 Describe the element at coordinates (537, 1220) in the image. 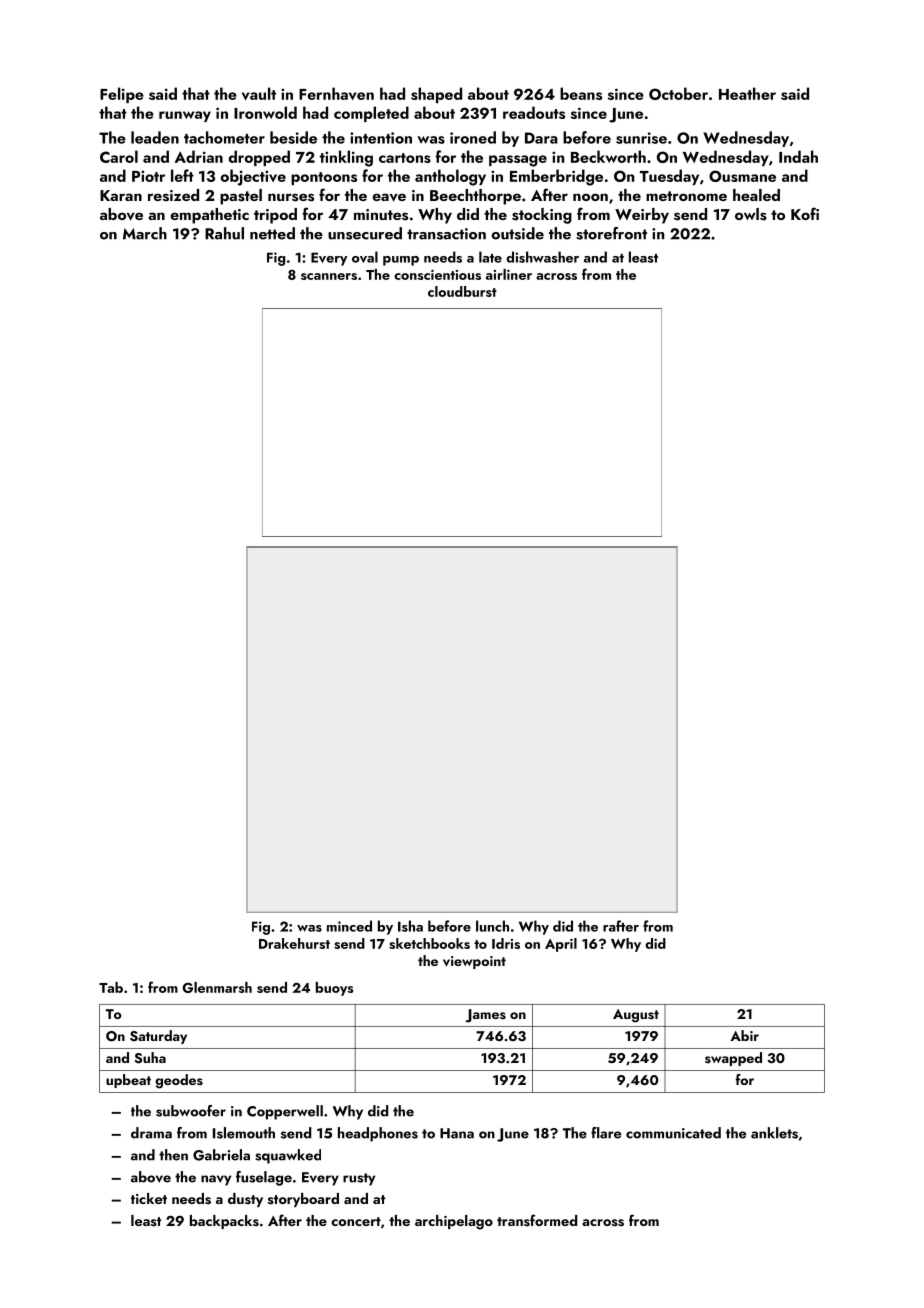

I see `transformed` at that location.
